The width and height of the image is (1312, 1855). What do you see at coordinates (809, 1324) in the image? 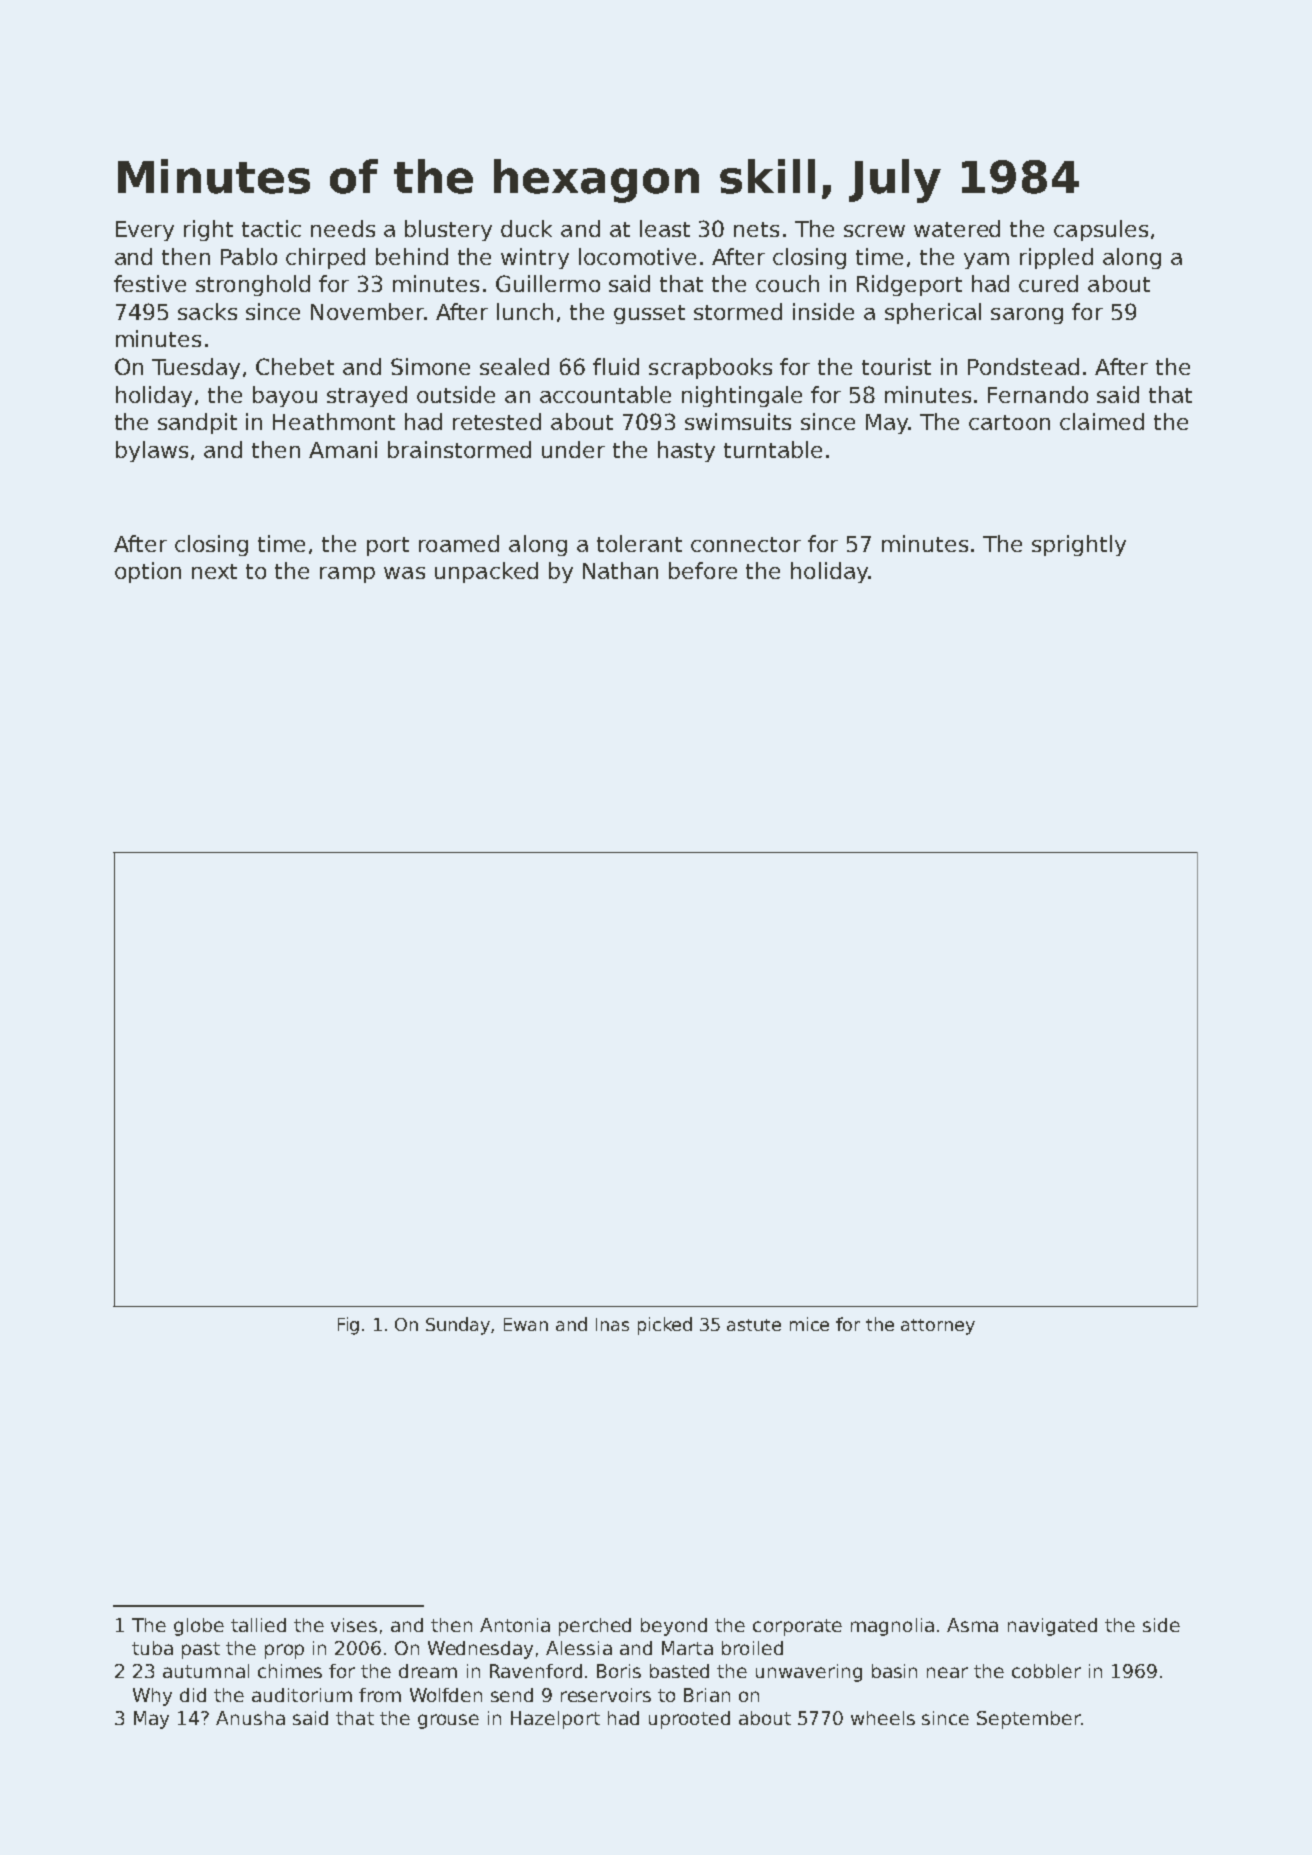
I see `mice` at bounding box center [809, 1324].
